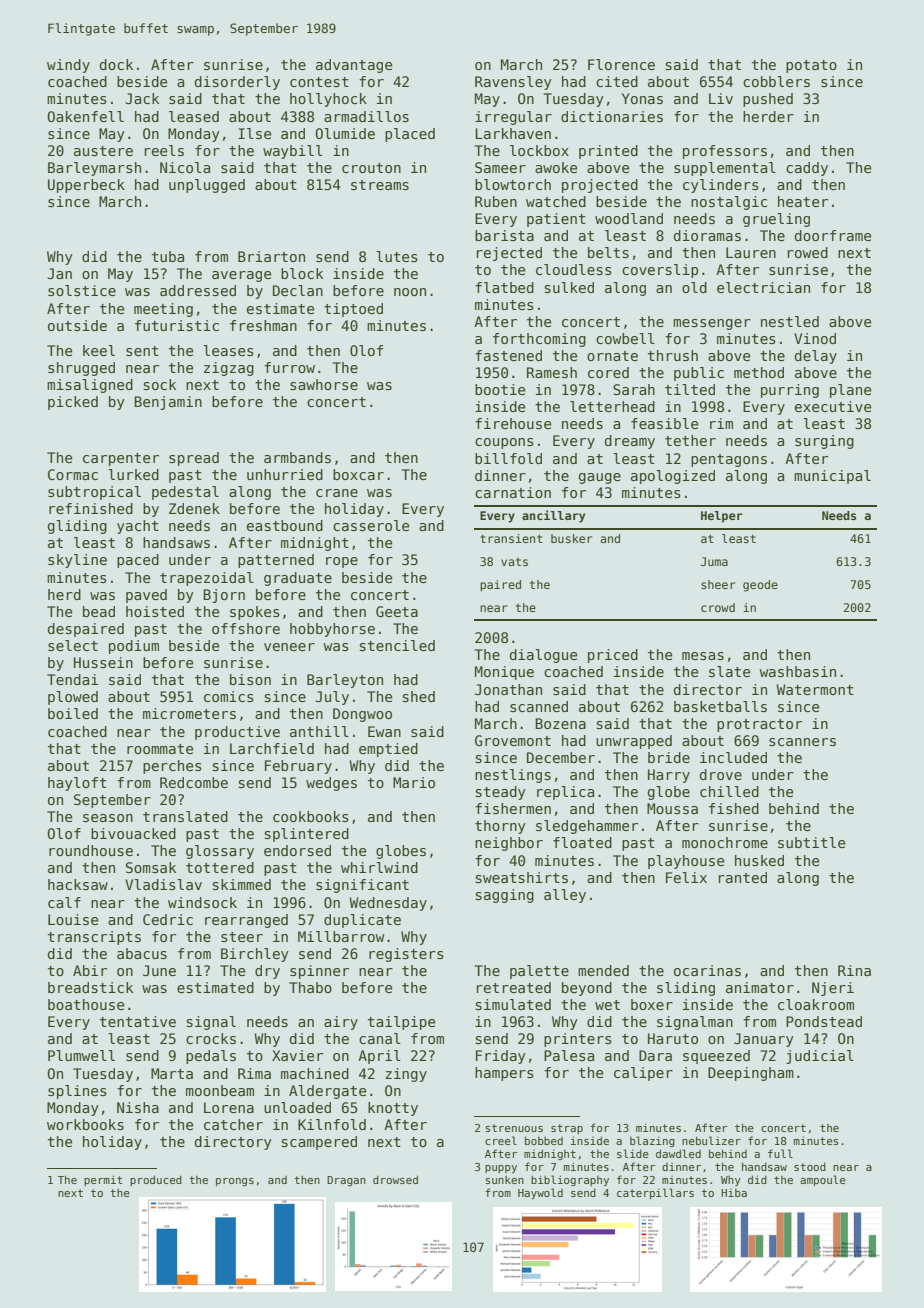 The image size is (924, 1308). I want to click on Grovemont, so click(513, 740).
